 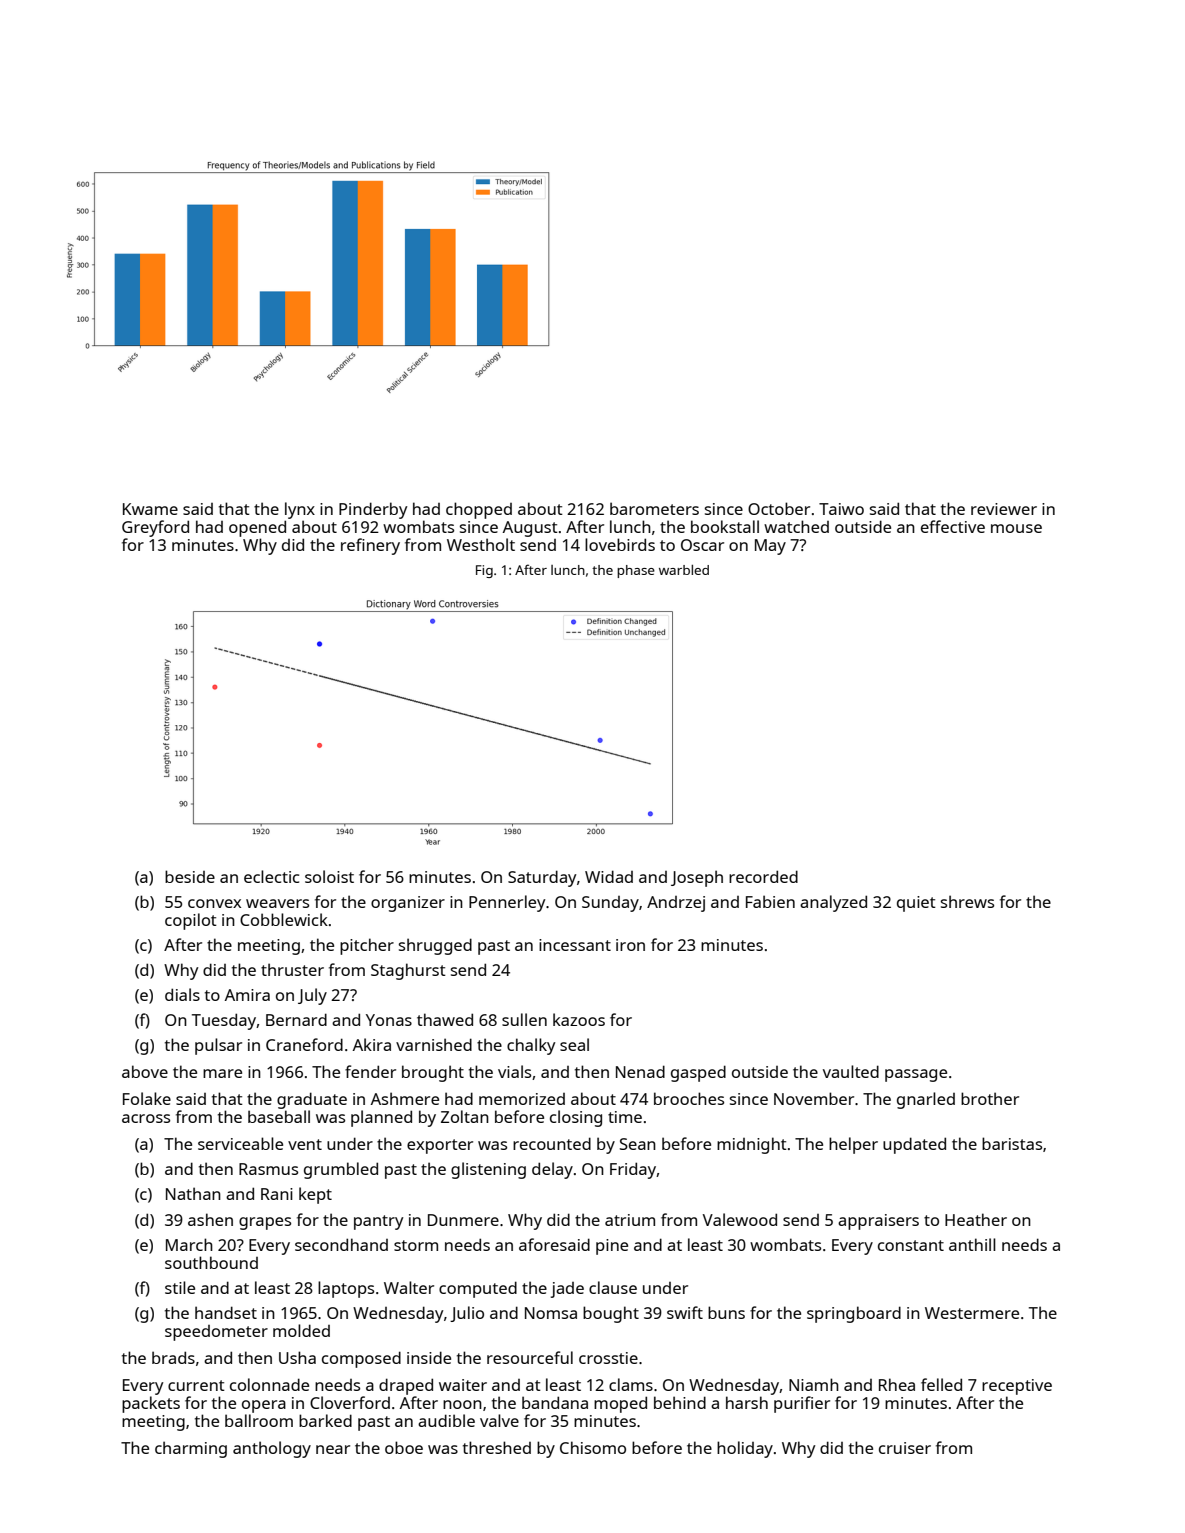 I want to click on Widad, so click(x=609, y=876).
